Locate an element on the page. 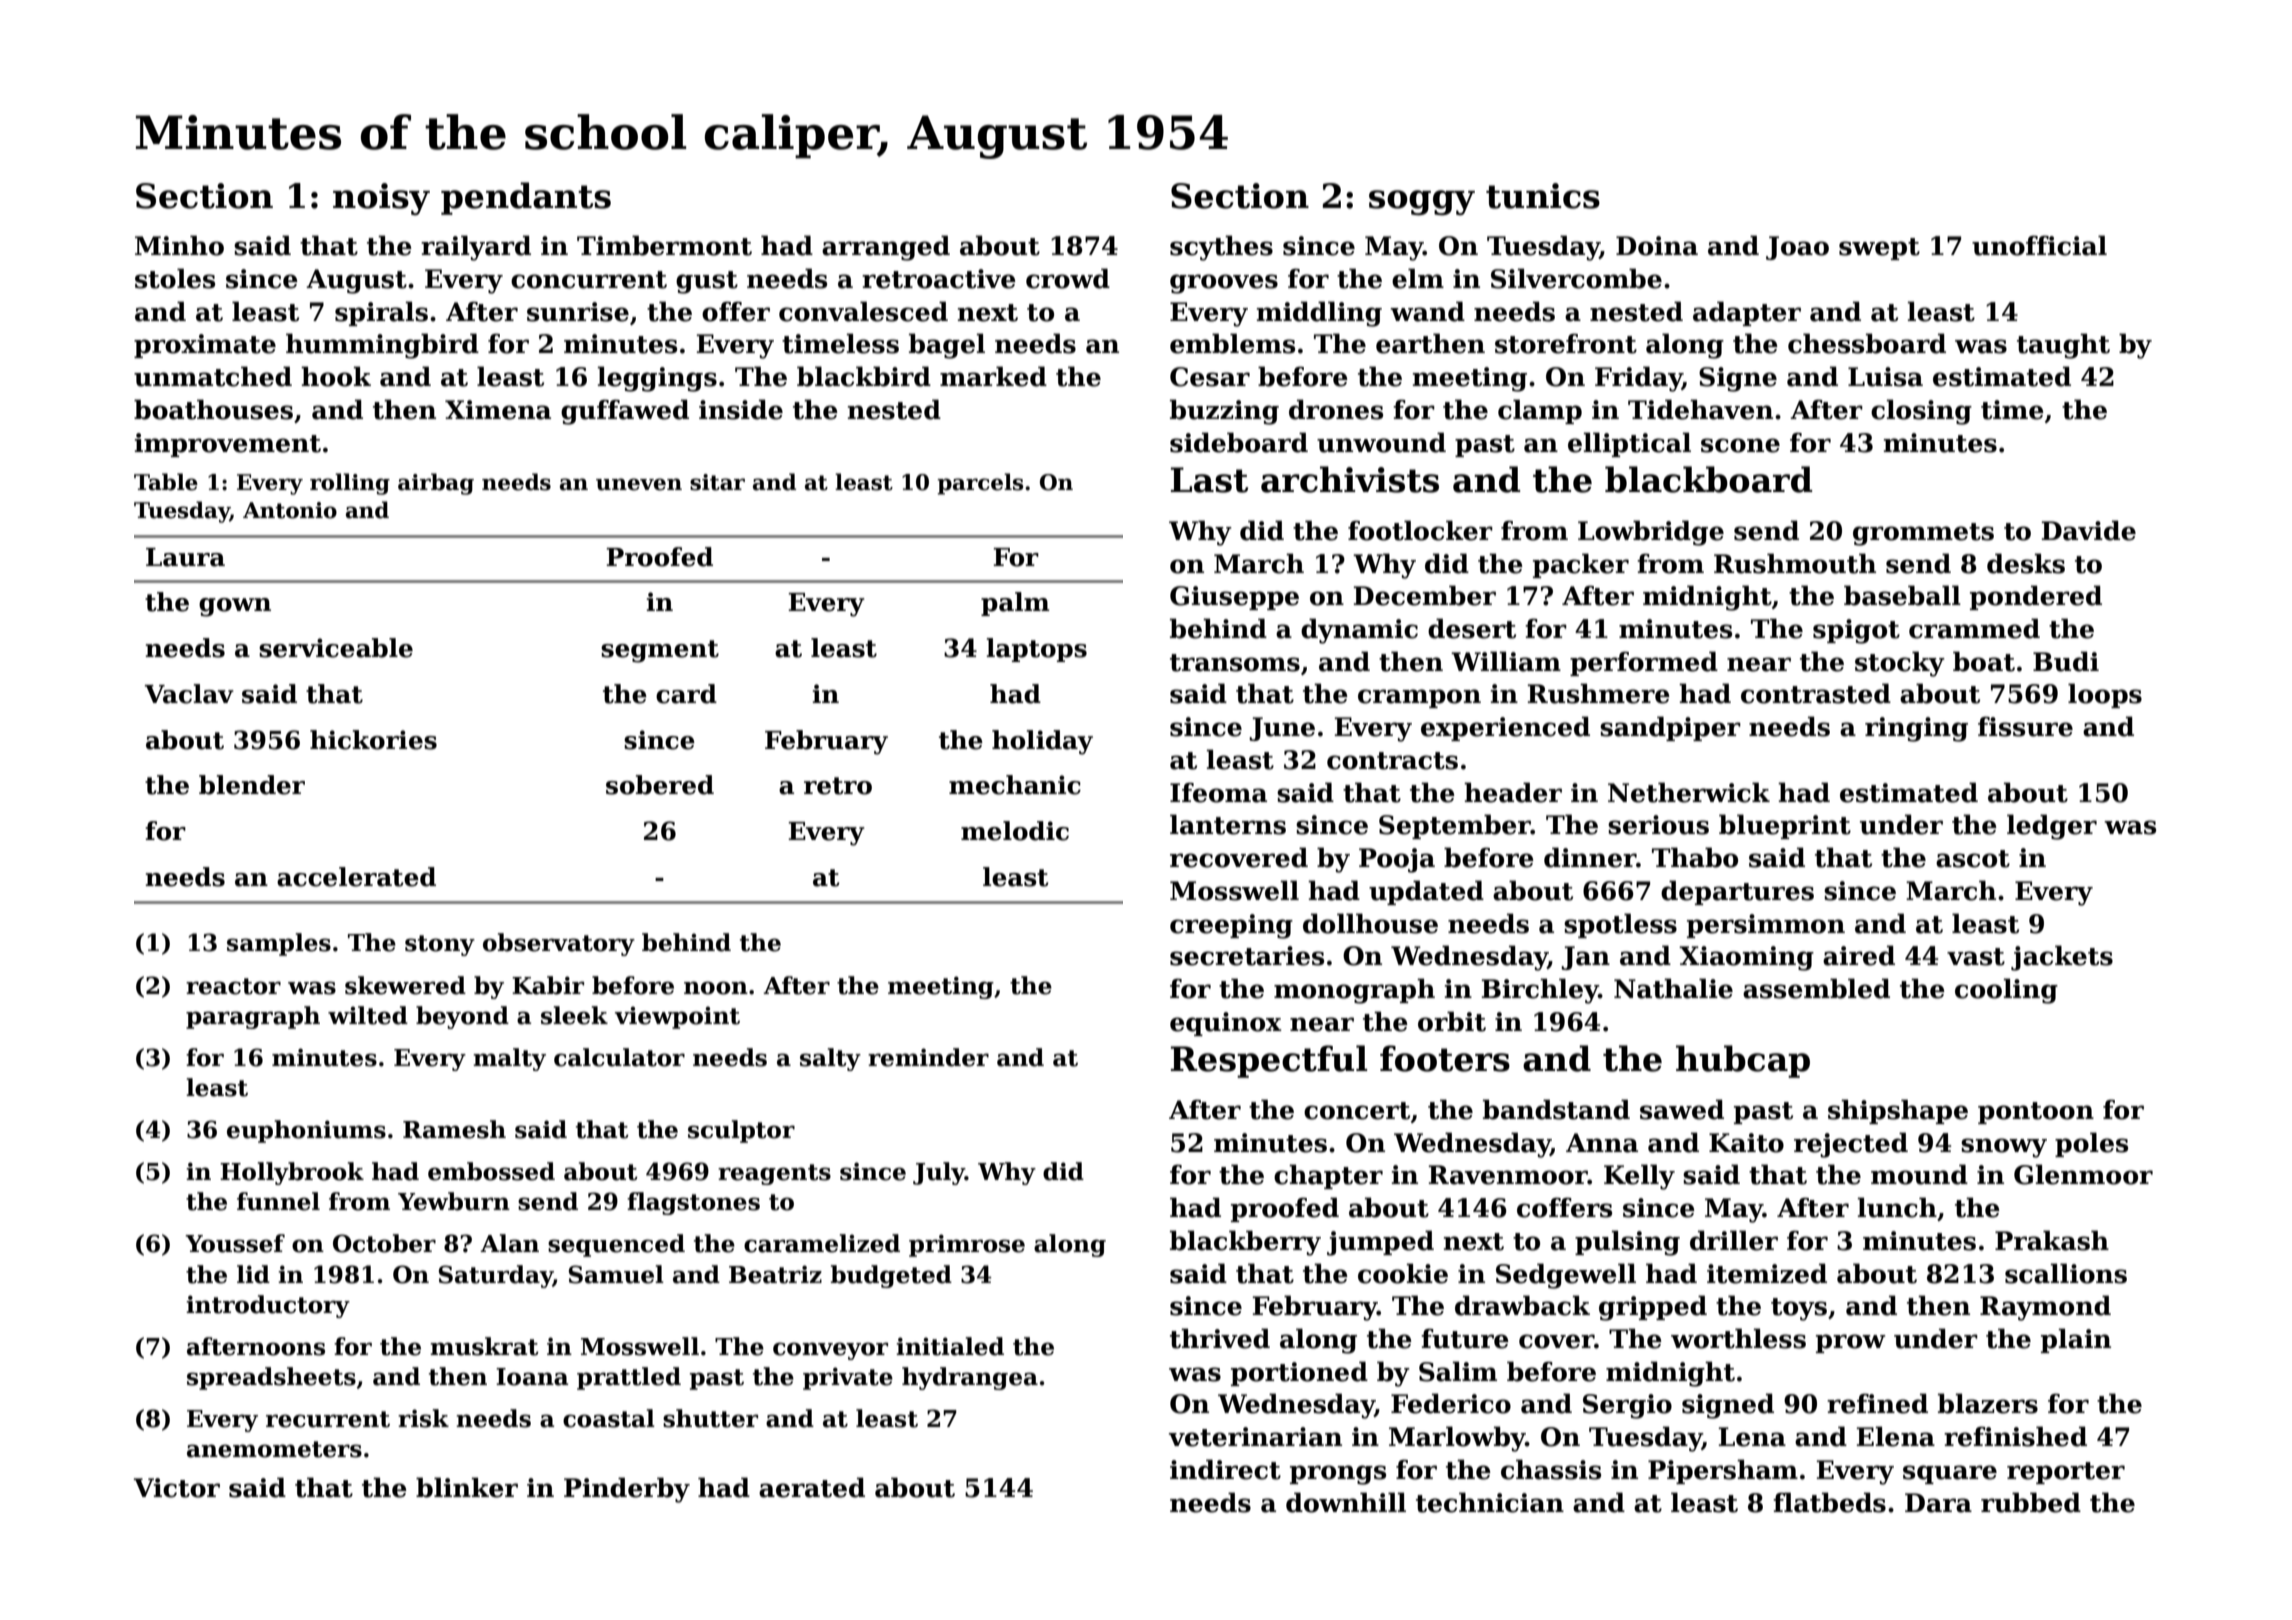  paragraph is located at coordinates (253, 1017).
